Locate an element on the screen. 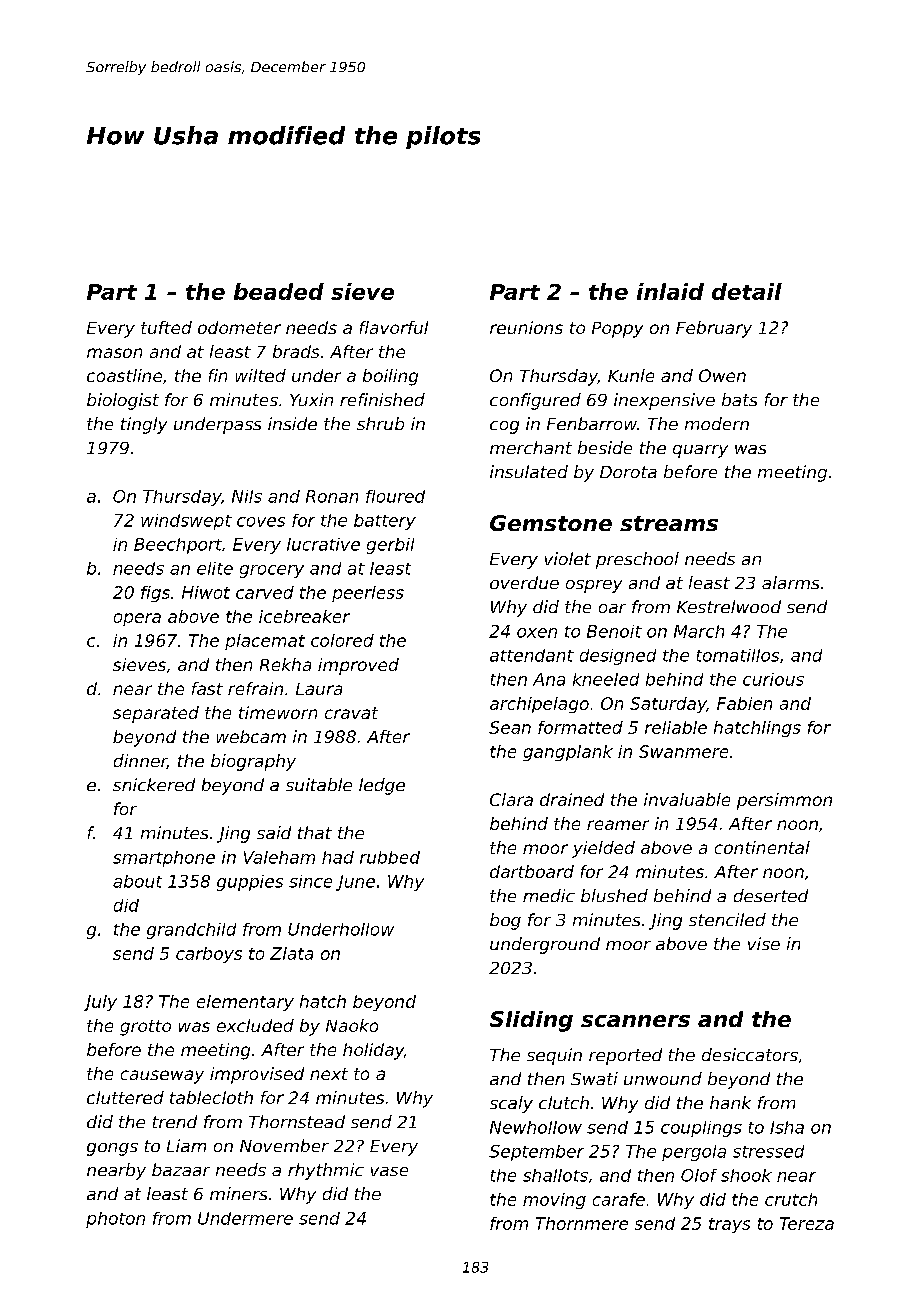 The image size is (924, 1311). boiling is located at coordinates (390, 377).
